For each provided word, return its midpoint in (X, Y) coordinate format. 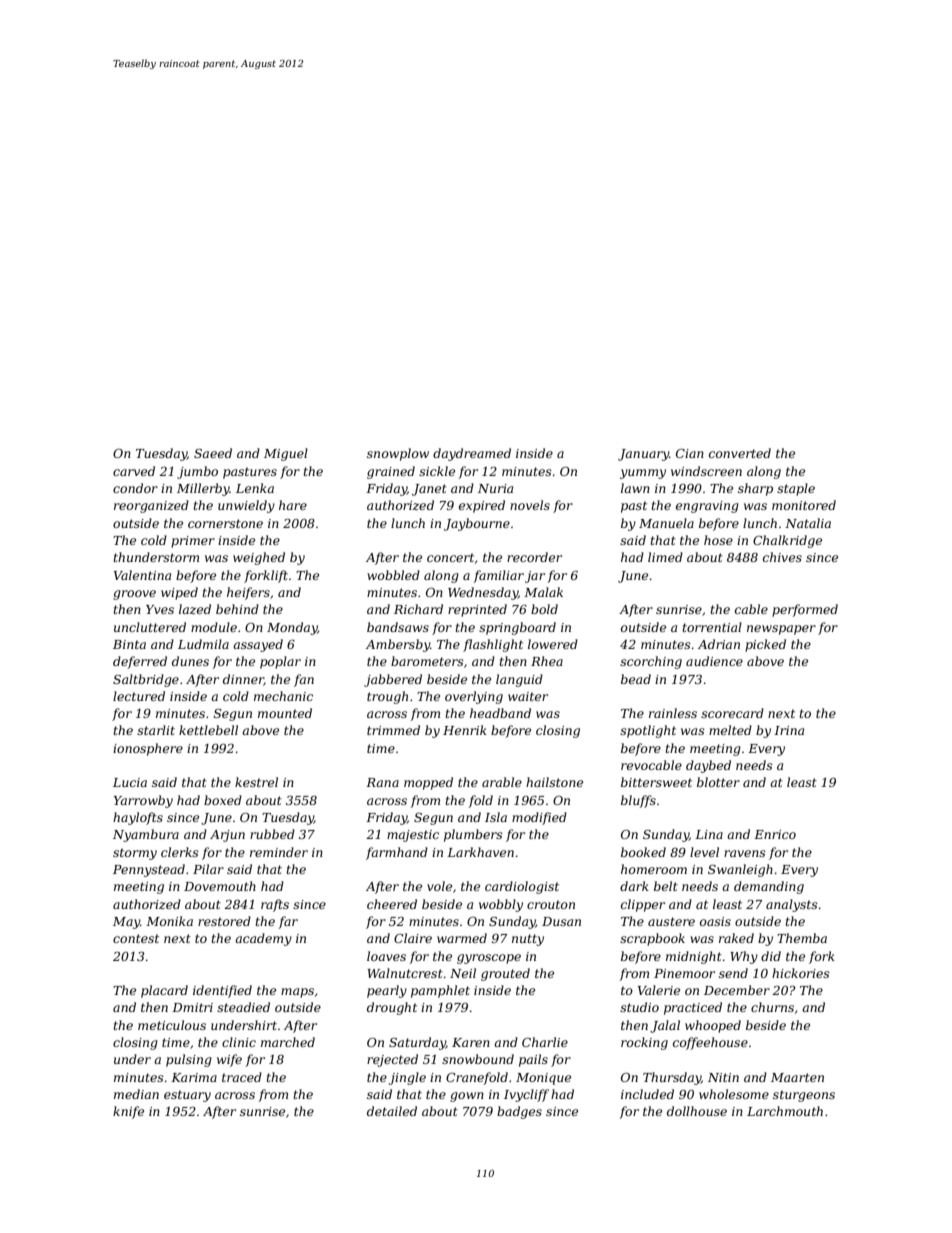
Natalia (808, 523)
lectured (139, 696)
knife (128, 1112)
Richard (418, 609)
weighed (259, 558)
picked (765, 645)
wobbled (393, 575)
